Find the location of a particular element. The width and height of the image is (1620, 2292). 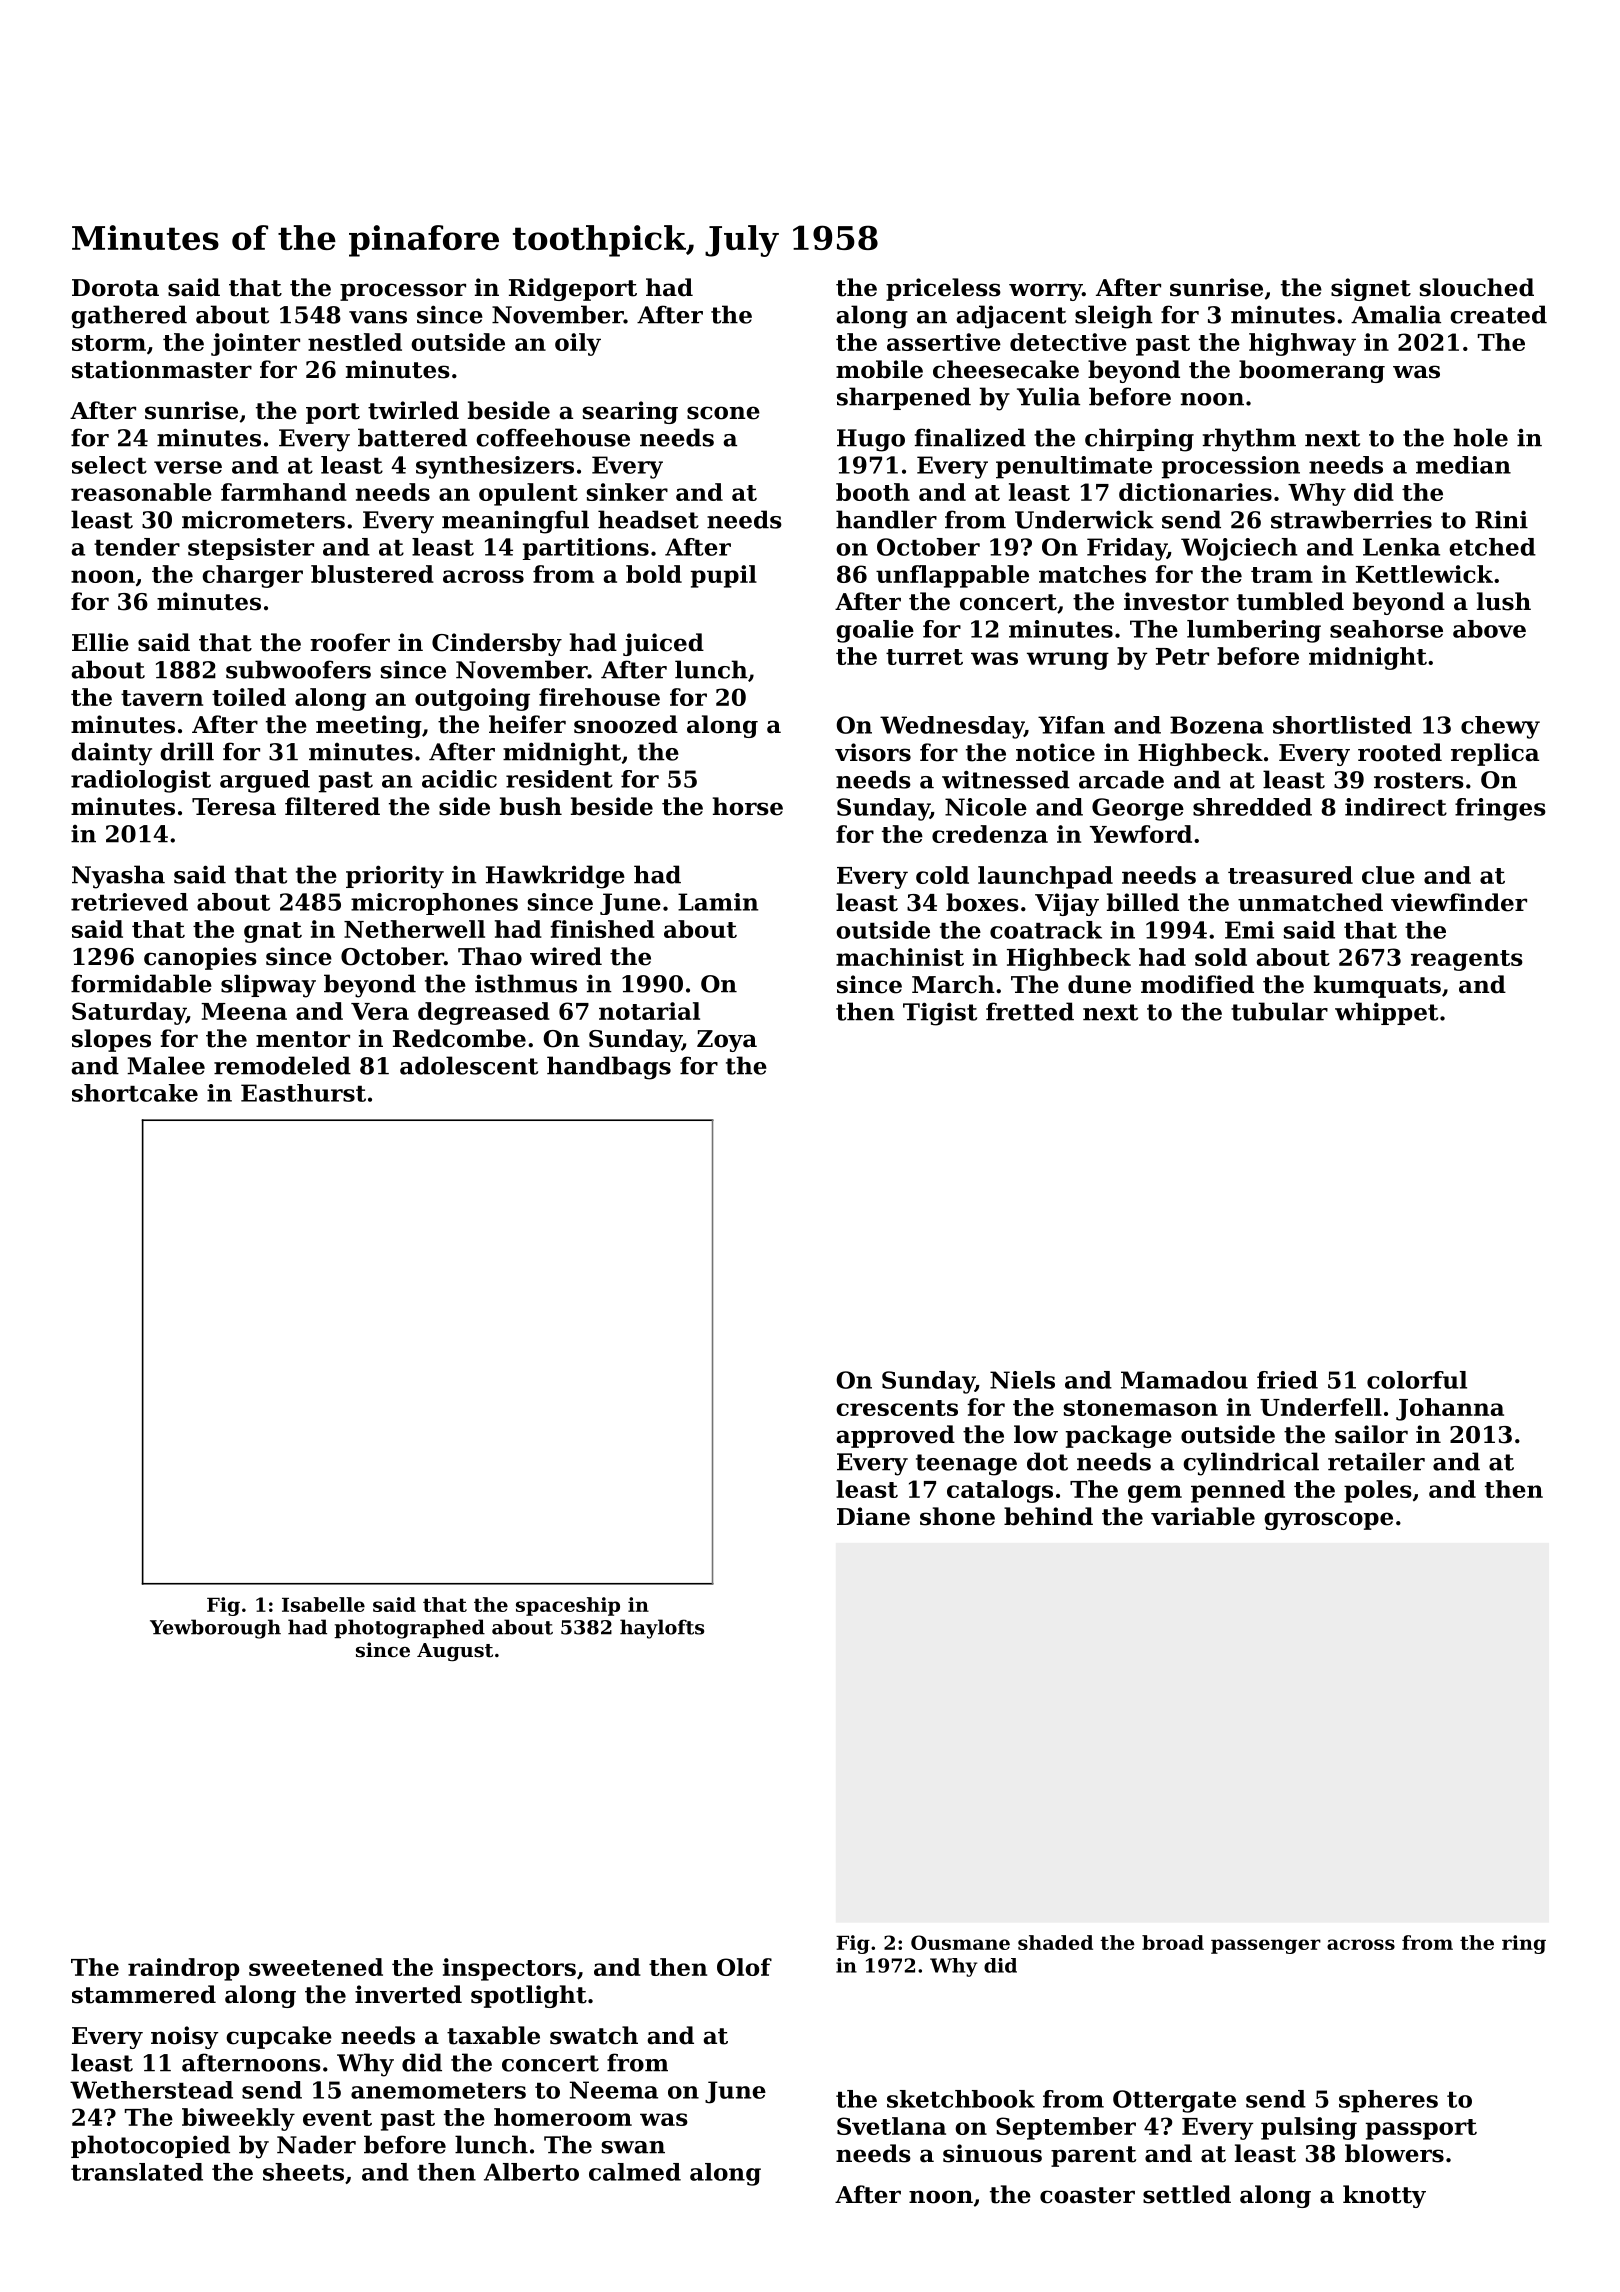

oily is located at coordinates (578, 344).
